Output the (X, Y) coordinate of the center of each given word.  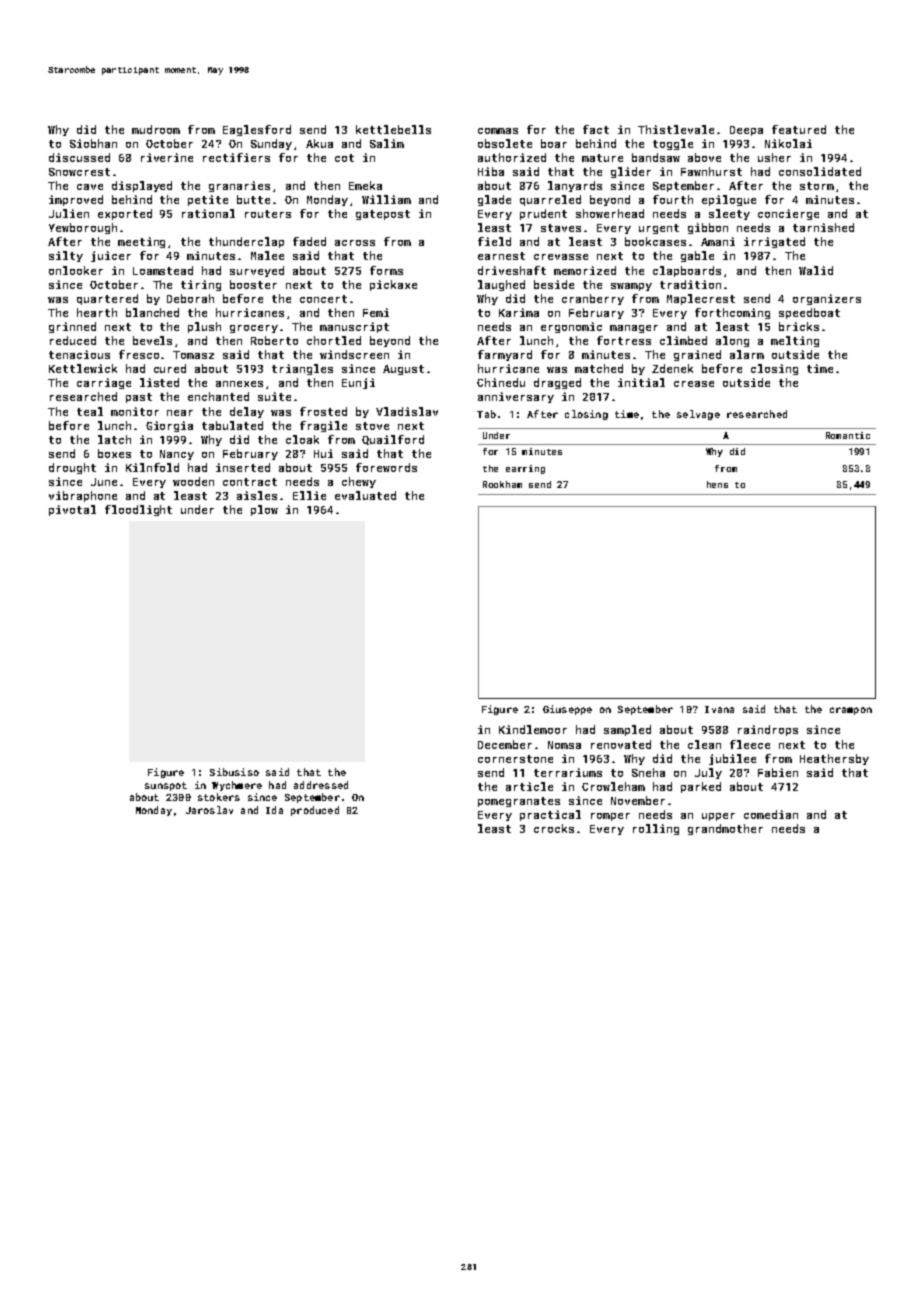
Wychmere (237, 786)
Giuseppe (567, 710)
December (505, 744)
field (494, 241)
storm (817, 186)
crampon (851, 711)
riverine (167, 157)
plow (264, 510)
